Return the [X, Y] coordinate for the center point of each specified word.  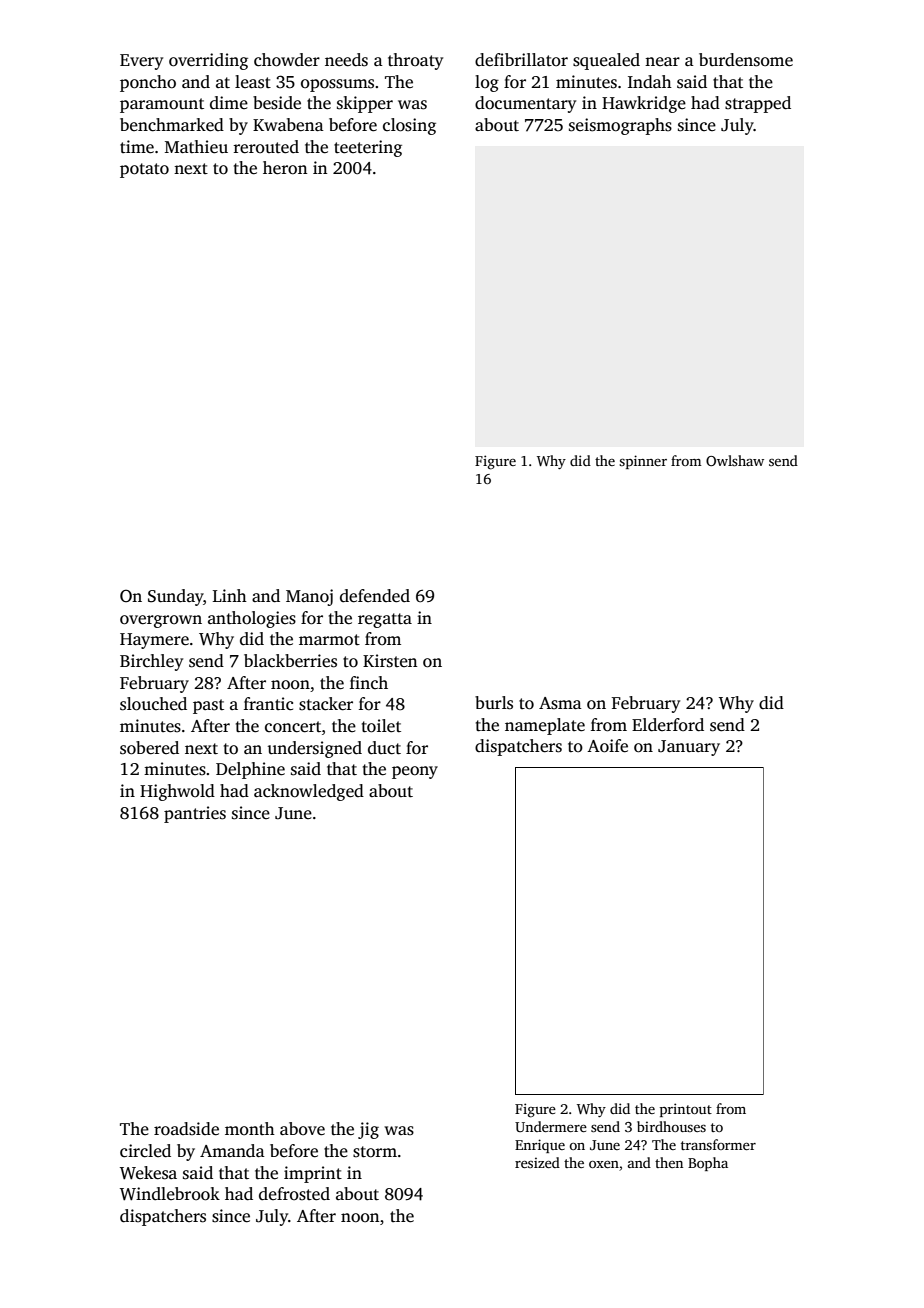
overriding [208, 61]
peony [415, 772]
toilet [381, 726]
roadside [186, 1129]
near [662, 61]
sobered [149, 748]
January [689, 748]
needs [346, 60]
